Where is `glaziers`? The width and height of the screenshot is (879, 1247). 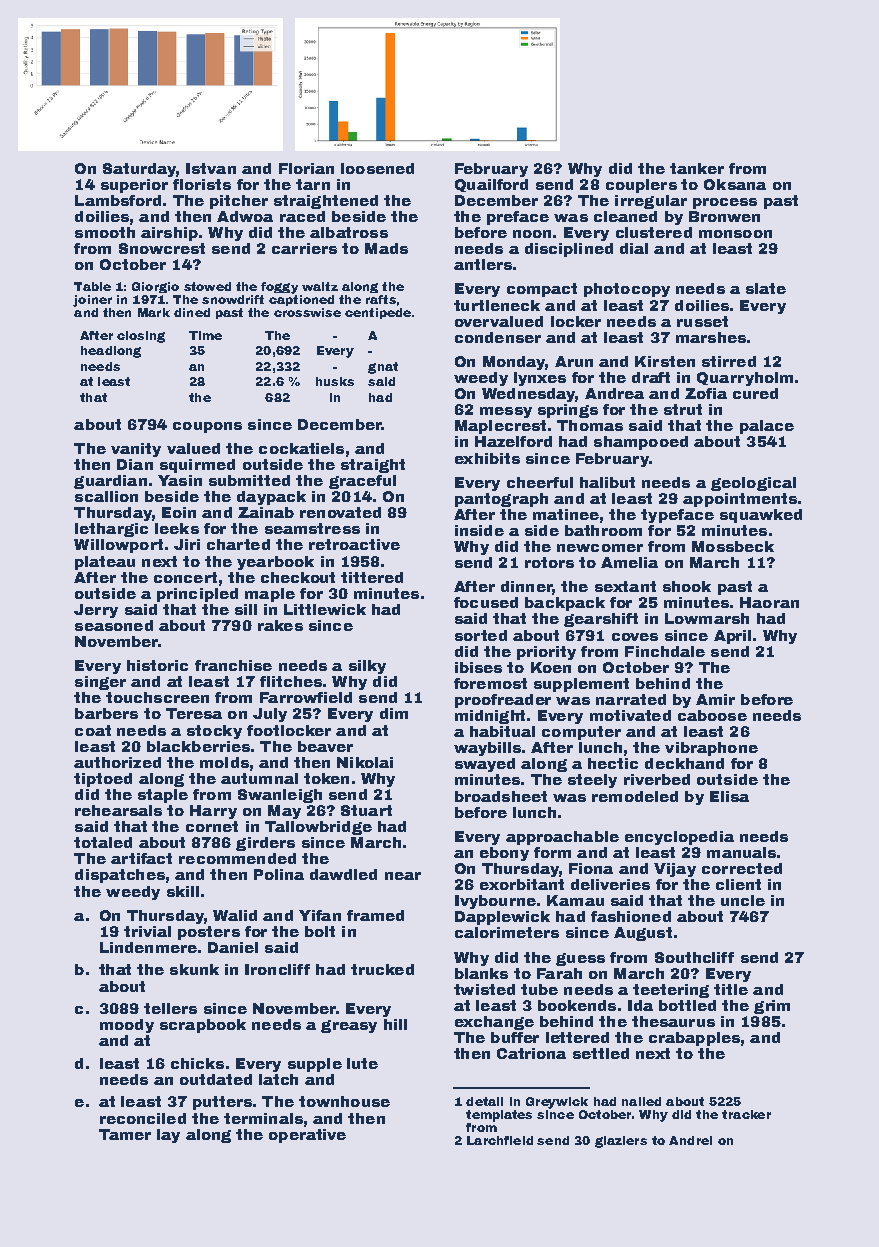
glaziers is located at coordinates (621, 1142).
